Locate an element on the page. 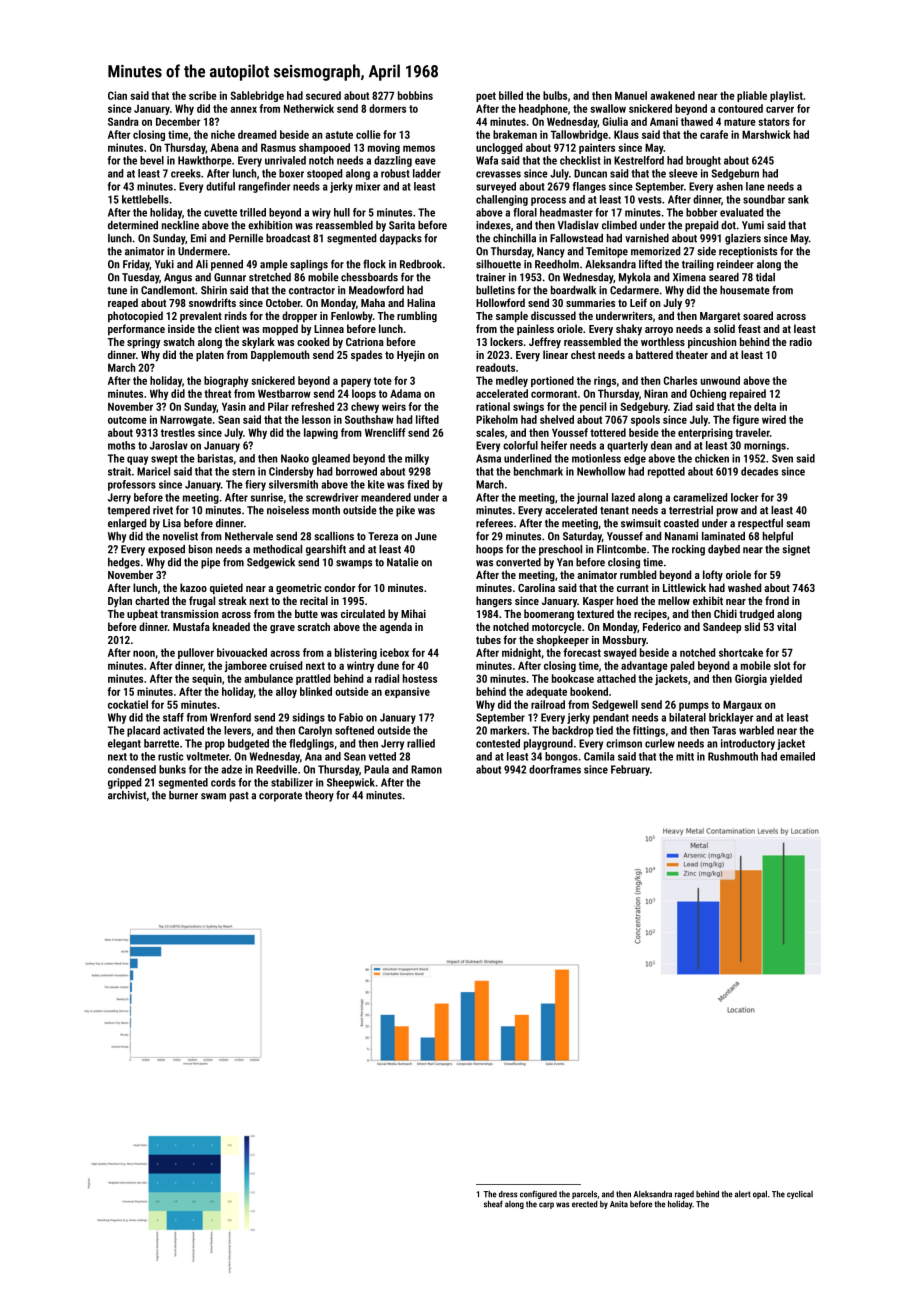 The width and height of the image is (924, 1308). alert is located at coordinates (743, 1194).
